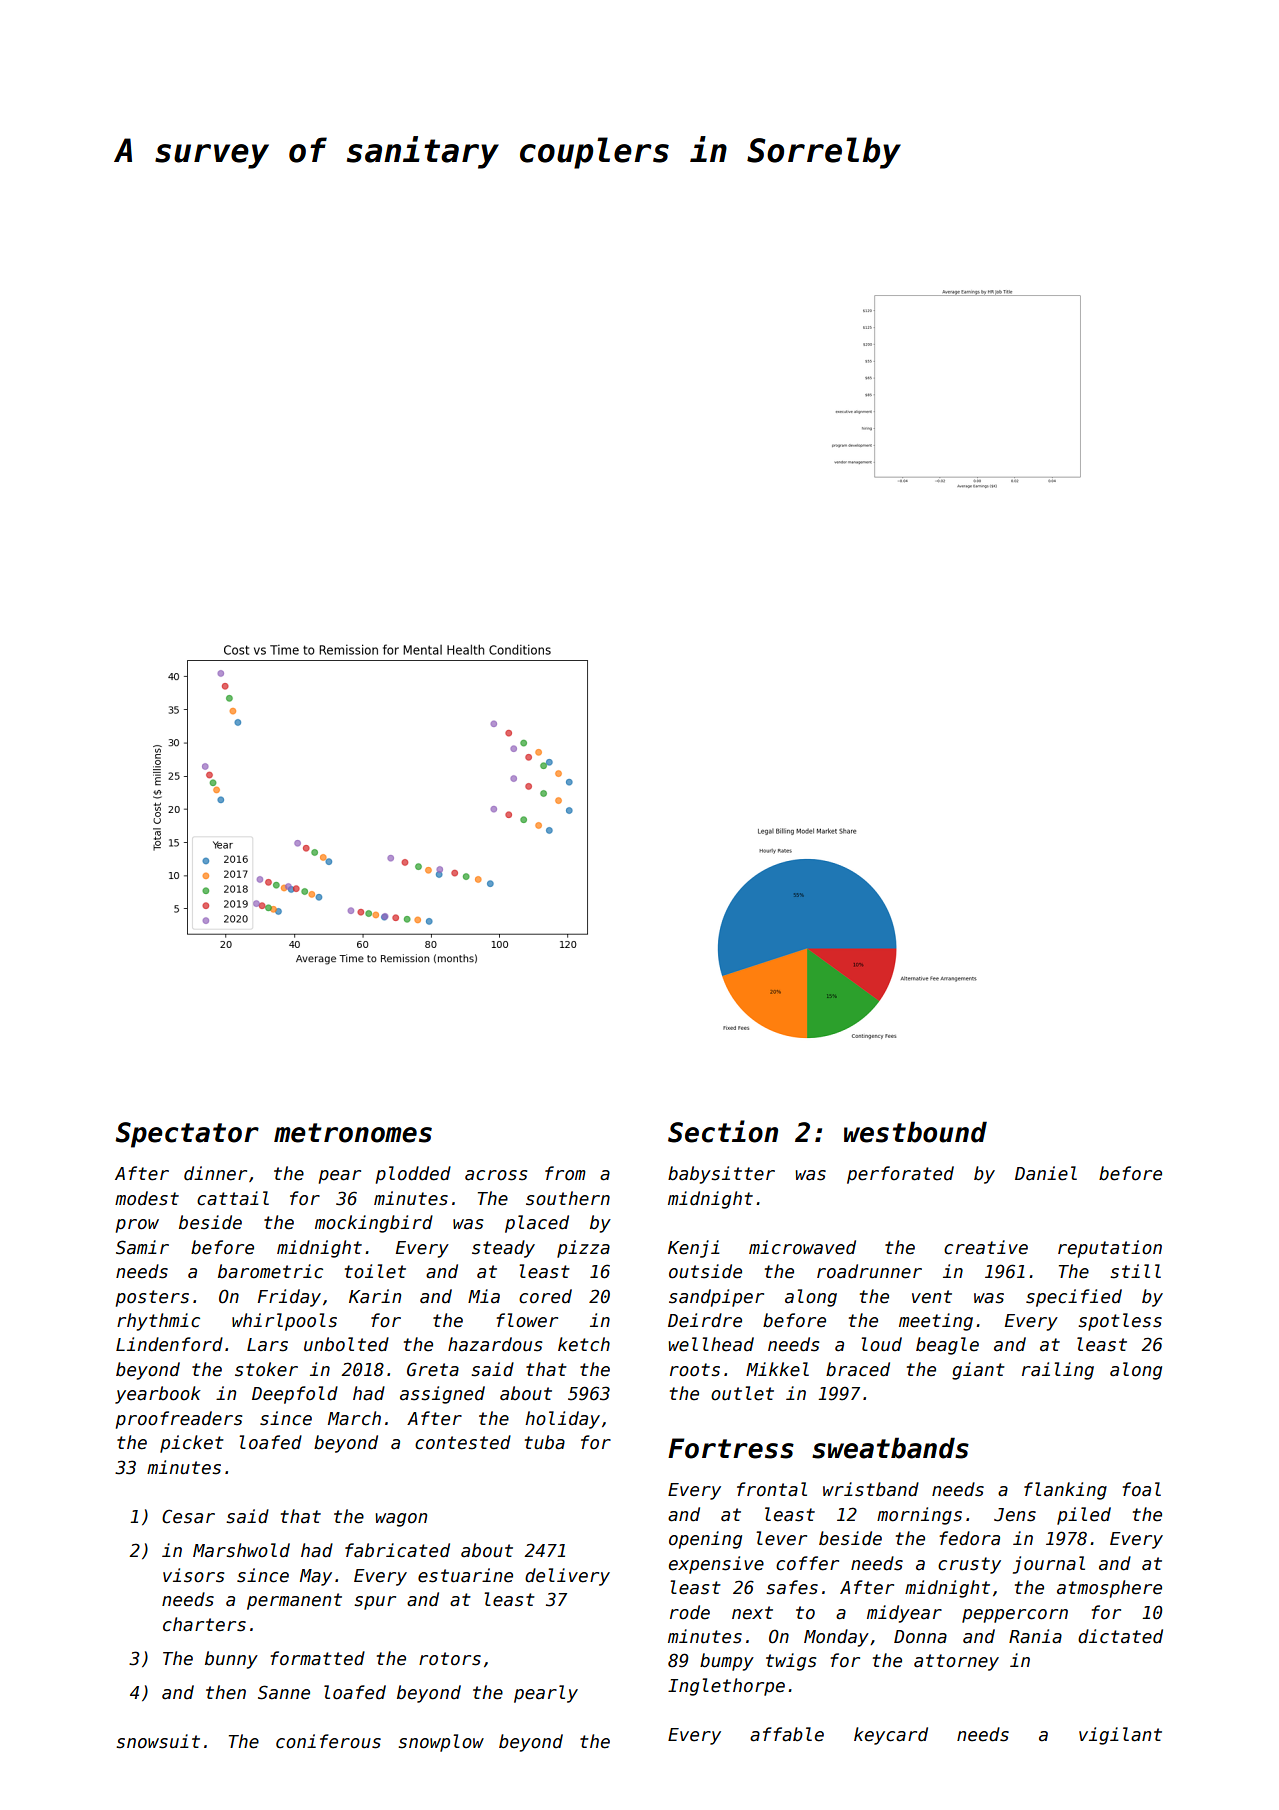 This image has width=1279, height=1810. What do you see at coordinates (787, 1734) in the image?
I see `affable` at bounding box center [787, 1734].
